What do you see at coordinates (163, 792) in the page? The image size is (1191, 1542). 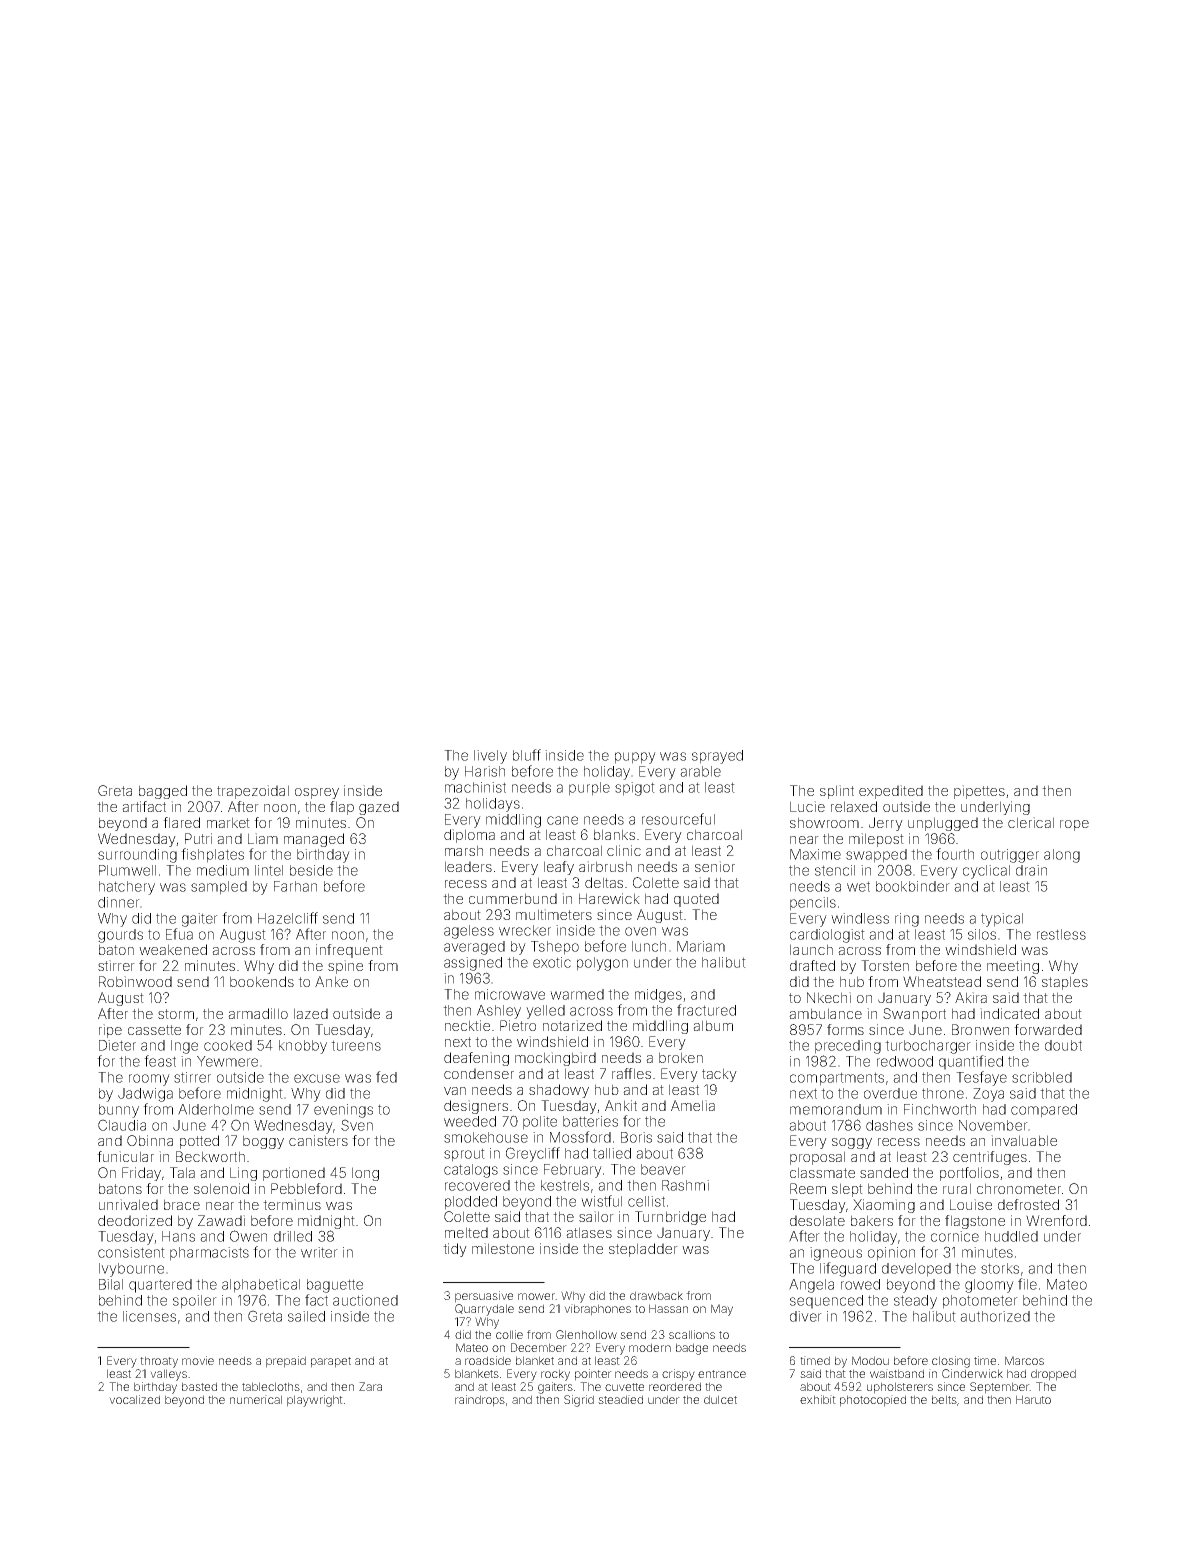 I see `bagged` at bounding box center [163, 792].
